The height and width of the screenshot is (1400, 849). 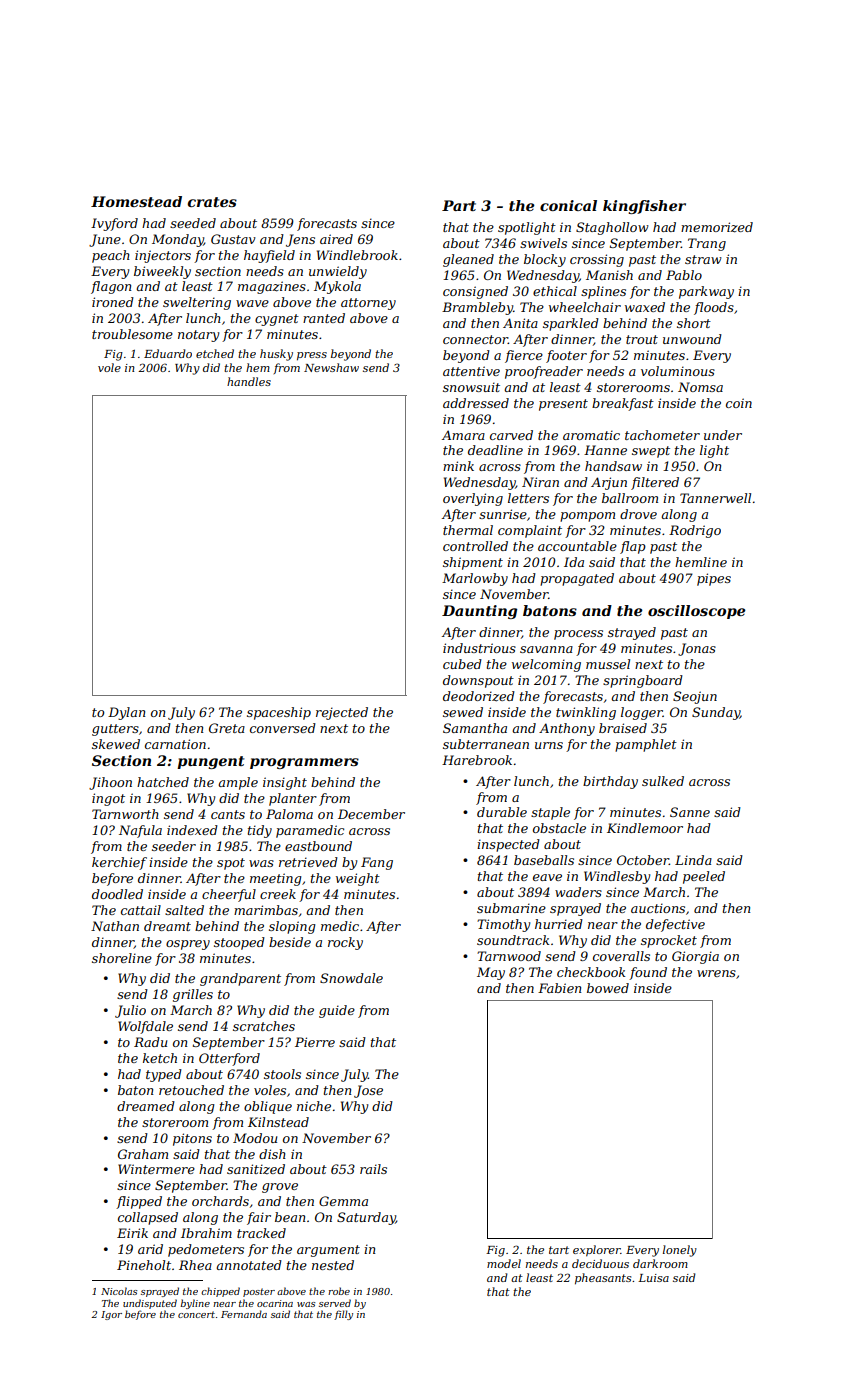 What do you see at coordinates (373, 1169) in the screenshot?
I see `rails` at bounding box center [373, 1169].
